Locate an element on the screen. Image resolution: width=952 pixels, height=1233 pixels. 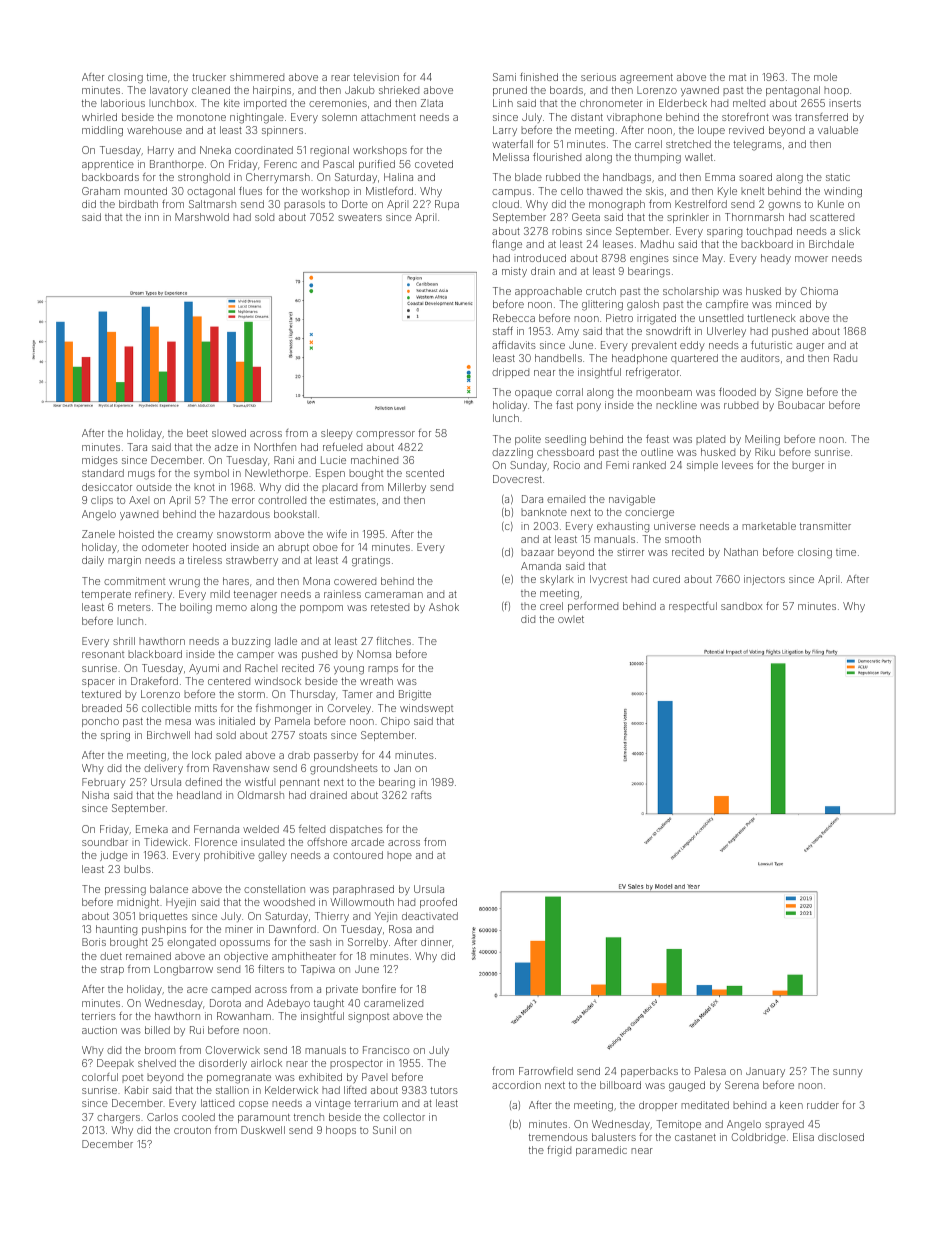
Graham is located at coordinates (101, 191).
